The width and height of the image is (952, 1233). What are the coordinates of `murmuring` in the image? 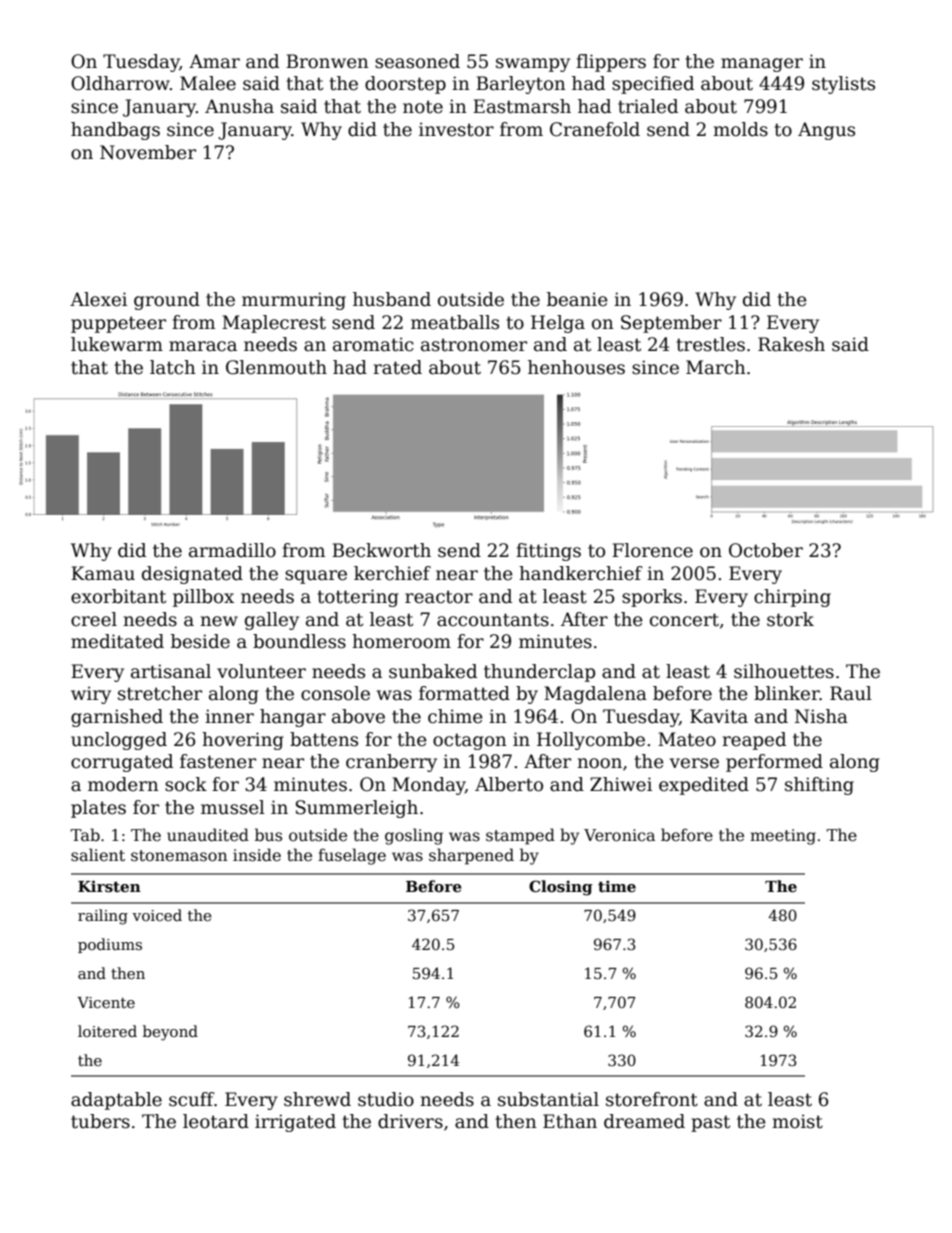 It's located at (294, 301).
